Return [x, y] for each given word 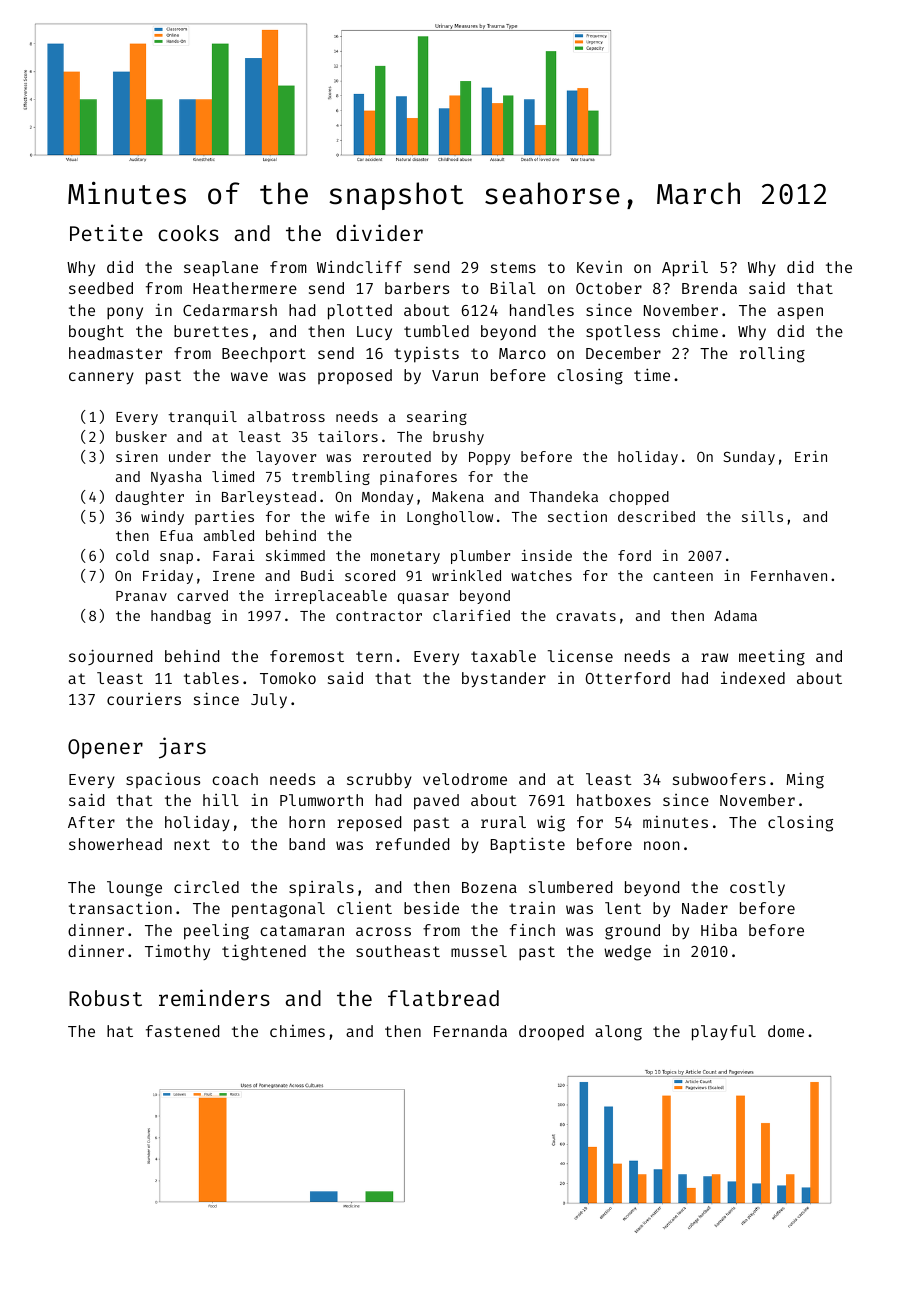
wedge [627, 953]
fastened [182, 1031]
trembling [331, 478]
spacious [163, 780]
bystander [504, 679]
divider [379, 232]
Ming [805, 780]
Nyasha [176, 478]
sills [762, 516]
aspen [800, 313]
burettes [211, 331]
